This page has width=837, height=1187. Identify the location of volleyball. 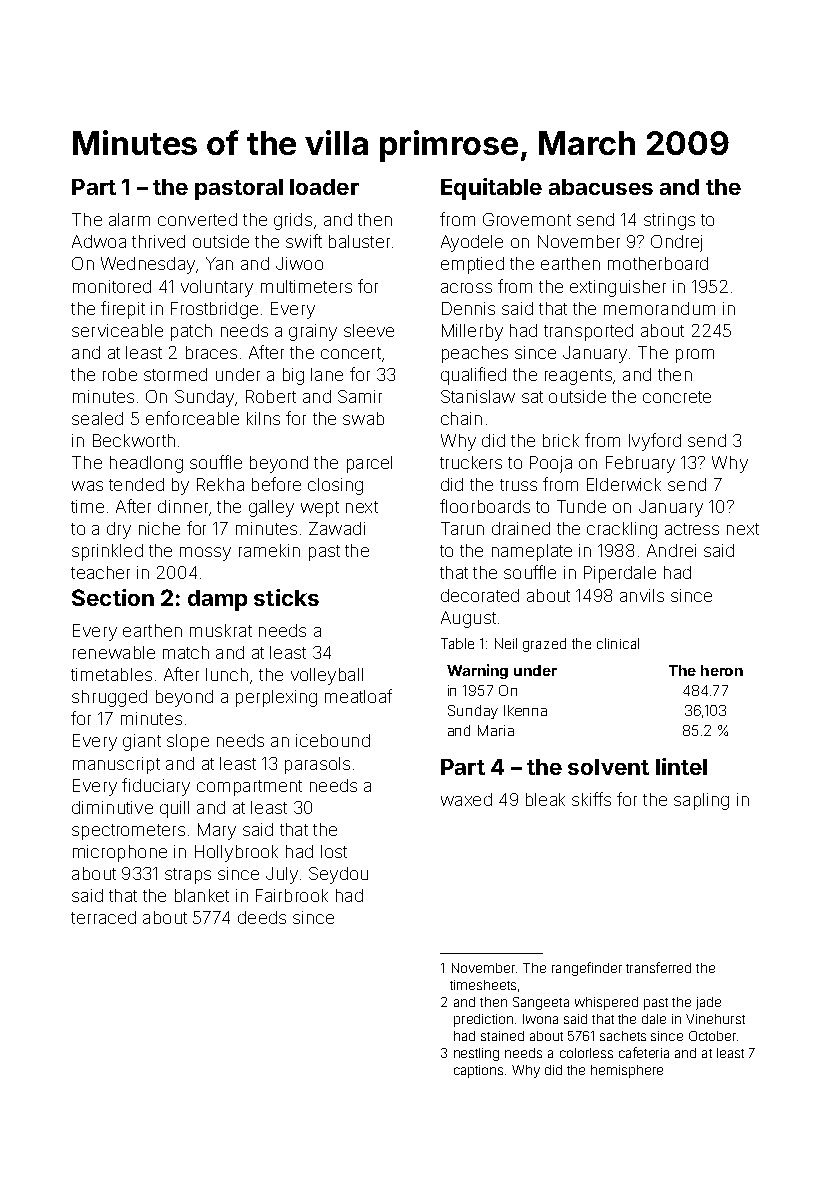
(327, 676).
